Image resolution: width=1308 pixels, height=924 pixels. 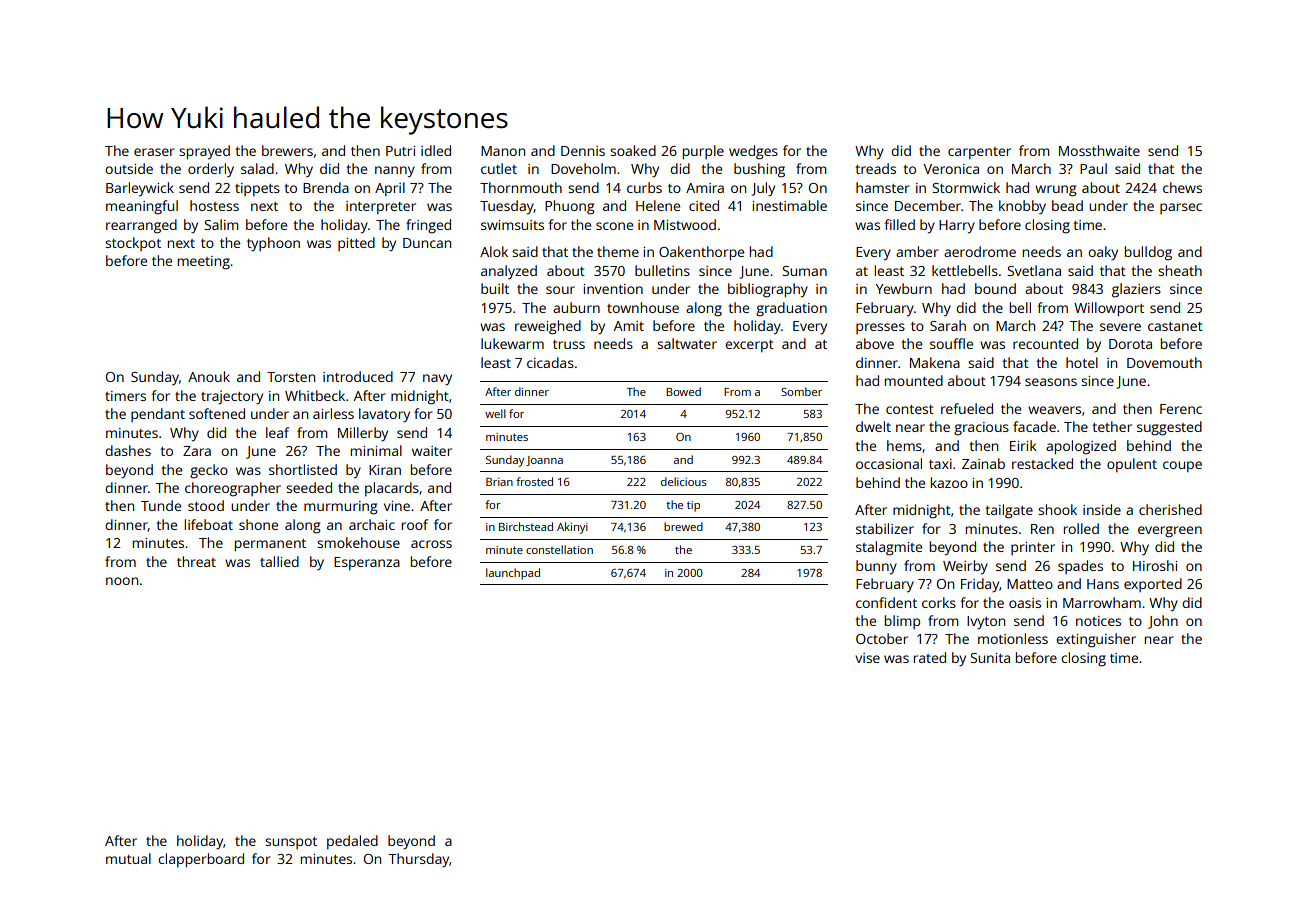 I want to click on stockpot, so click(x=133, y=244).
